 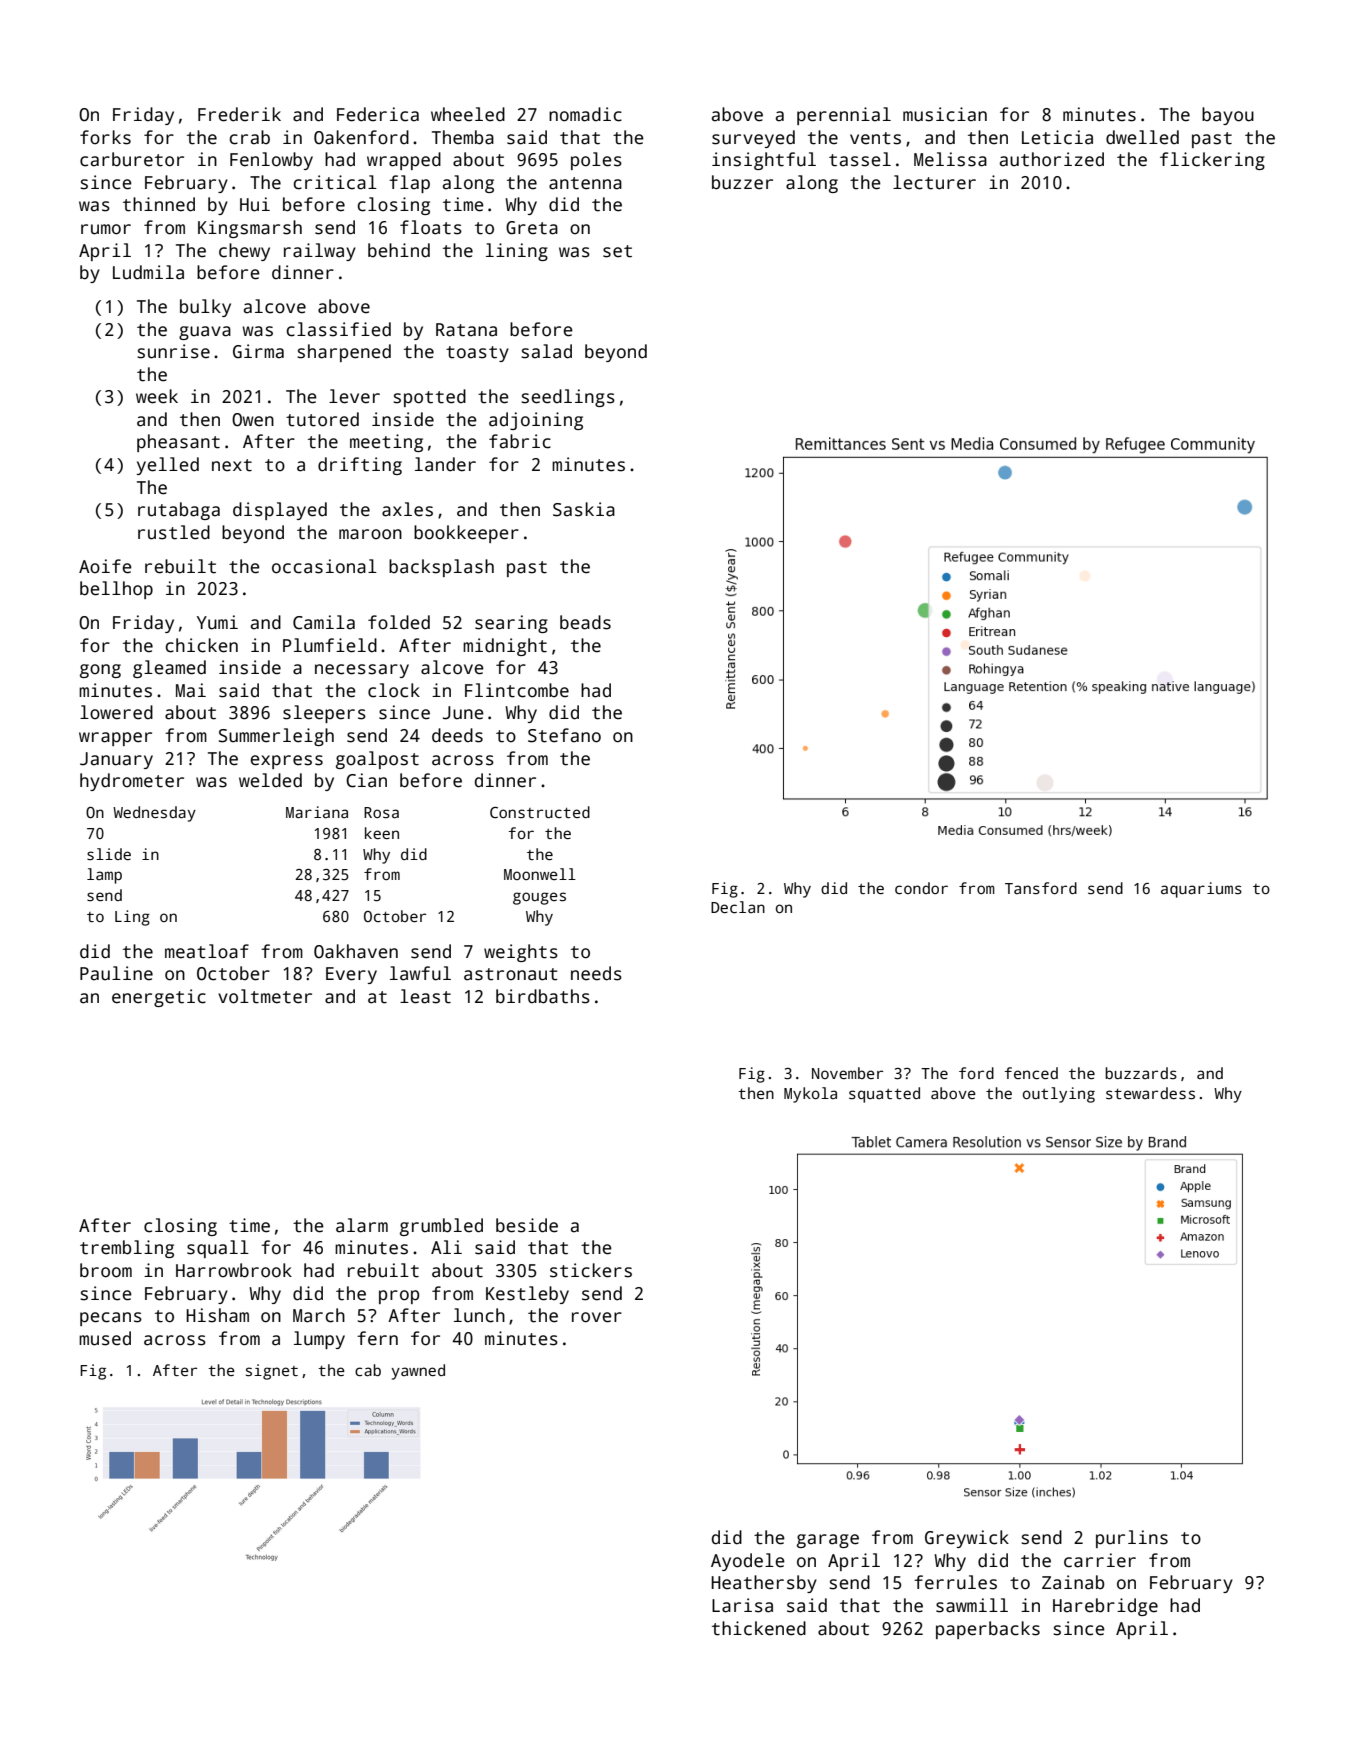 I want to click on thickened, so click(x=759, y=1628).
